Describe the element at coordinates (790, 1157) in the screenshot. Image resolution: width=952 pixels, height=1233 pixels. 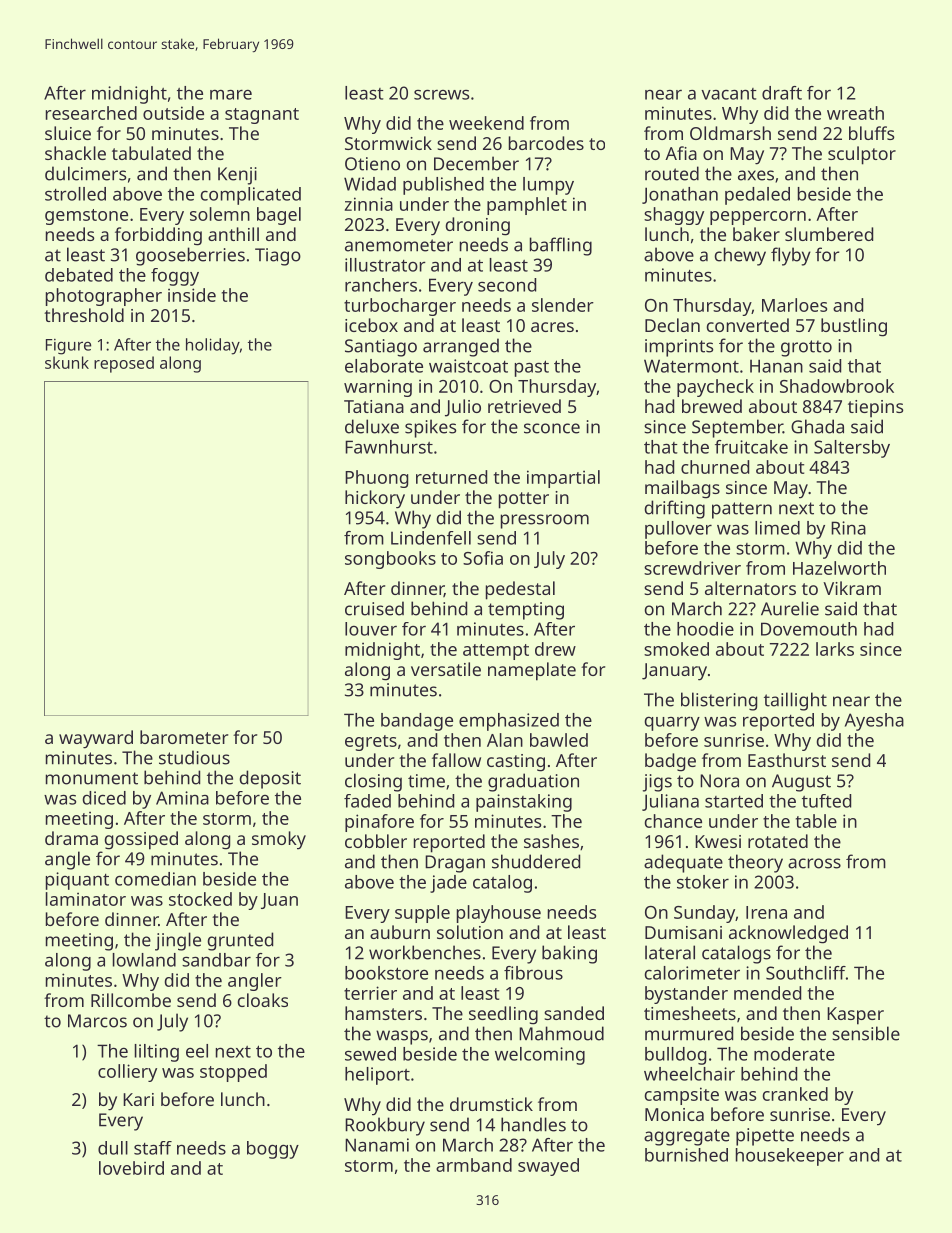
I see `housekeeper` at that location.
